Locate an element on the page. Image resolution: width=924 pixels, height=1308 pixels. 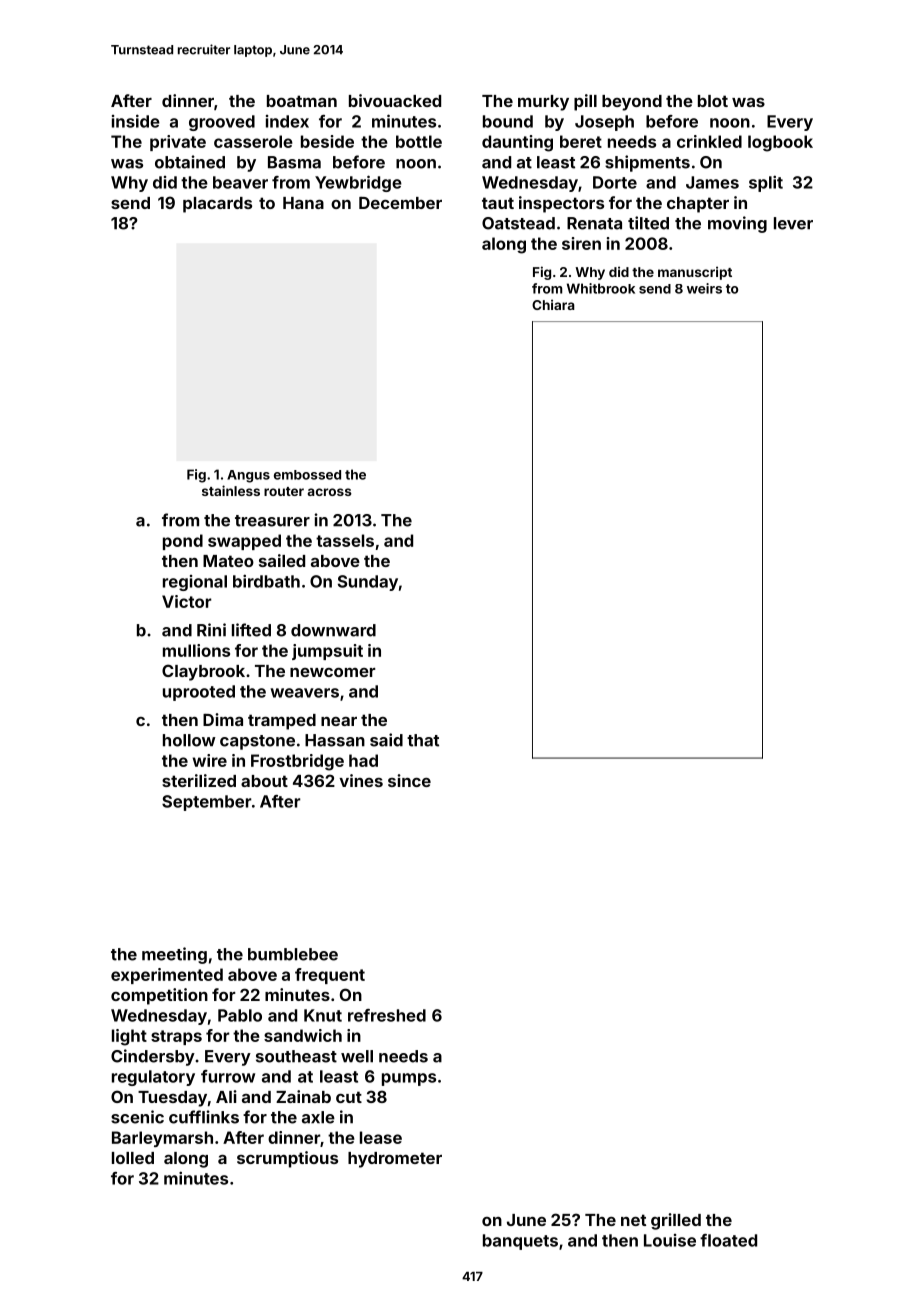
since is located at coordinates (409, 780).
